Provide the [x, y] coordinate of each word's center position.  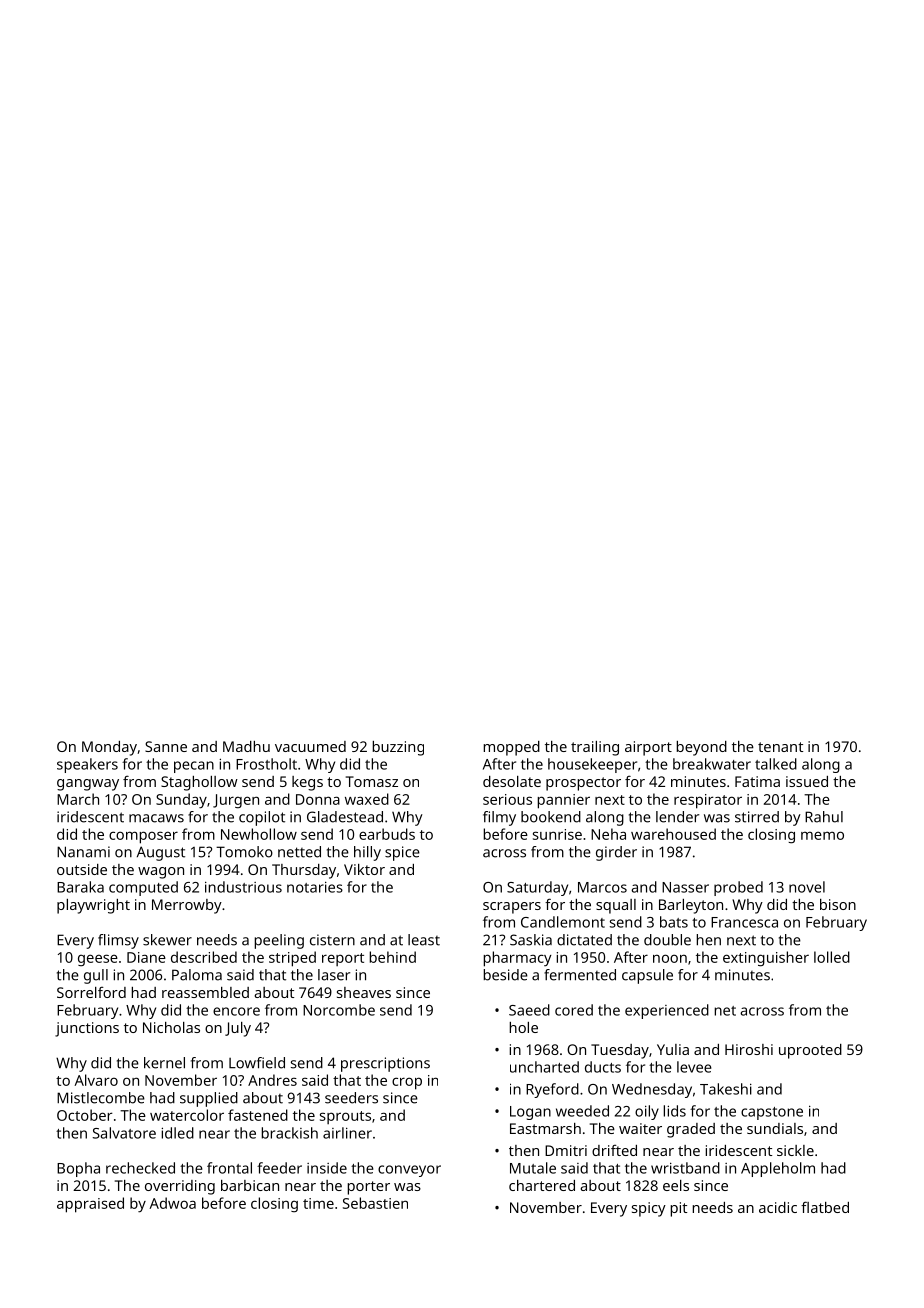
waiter [640, 1128]
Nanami [83, 852]
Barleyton [691, 906]
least [424, 940]
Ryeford [552, 1090]
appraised [90, 1205]
